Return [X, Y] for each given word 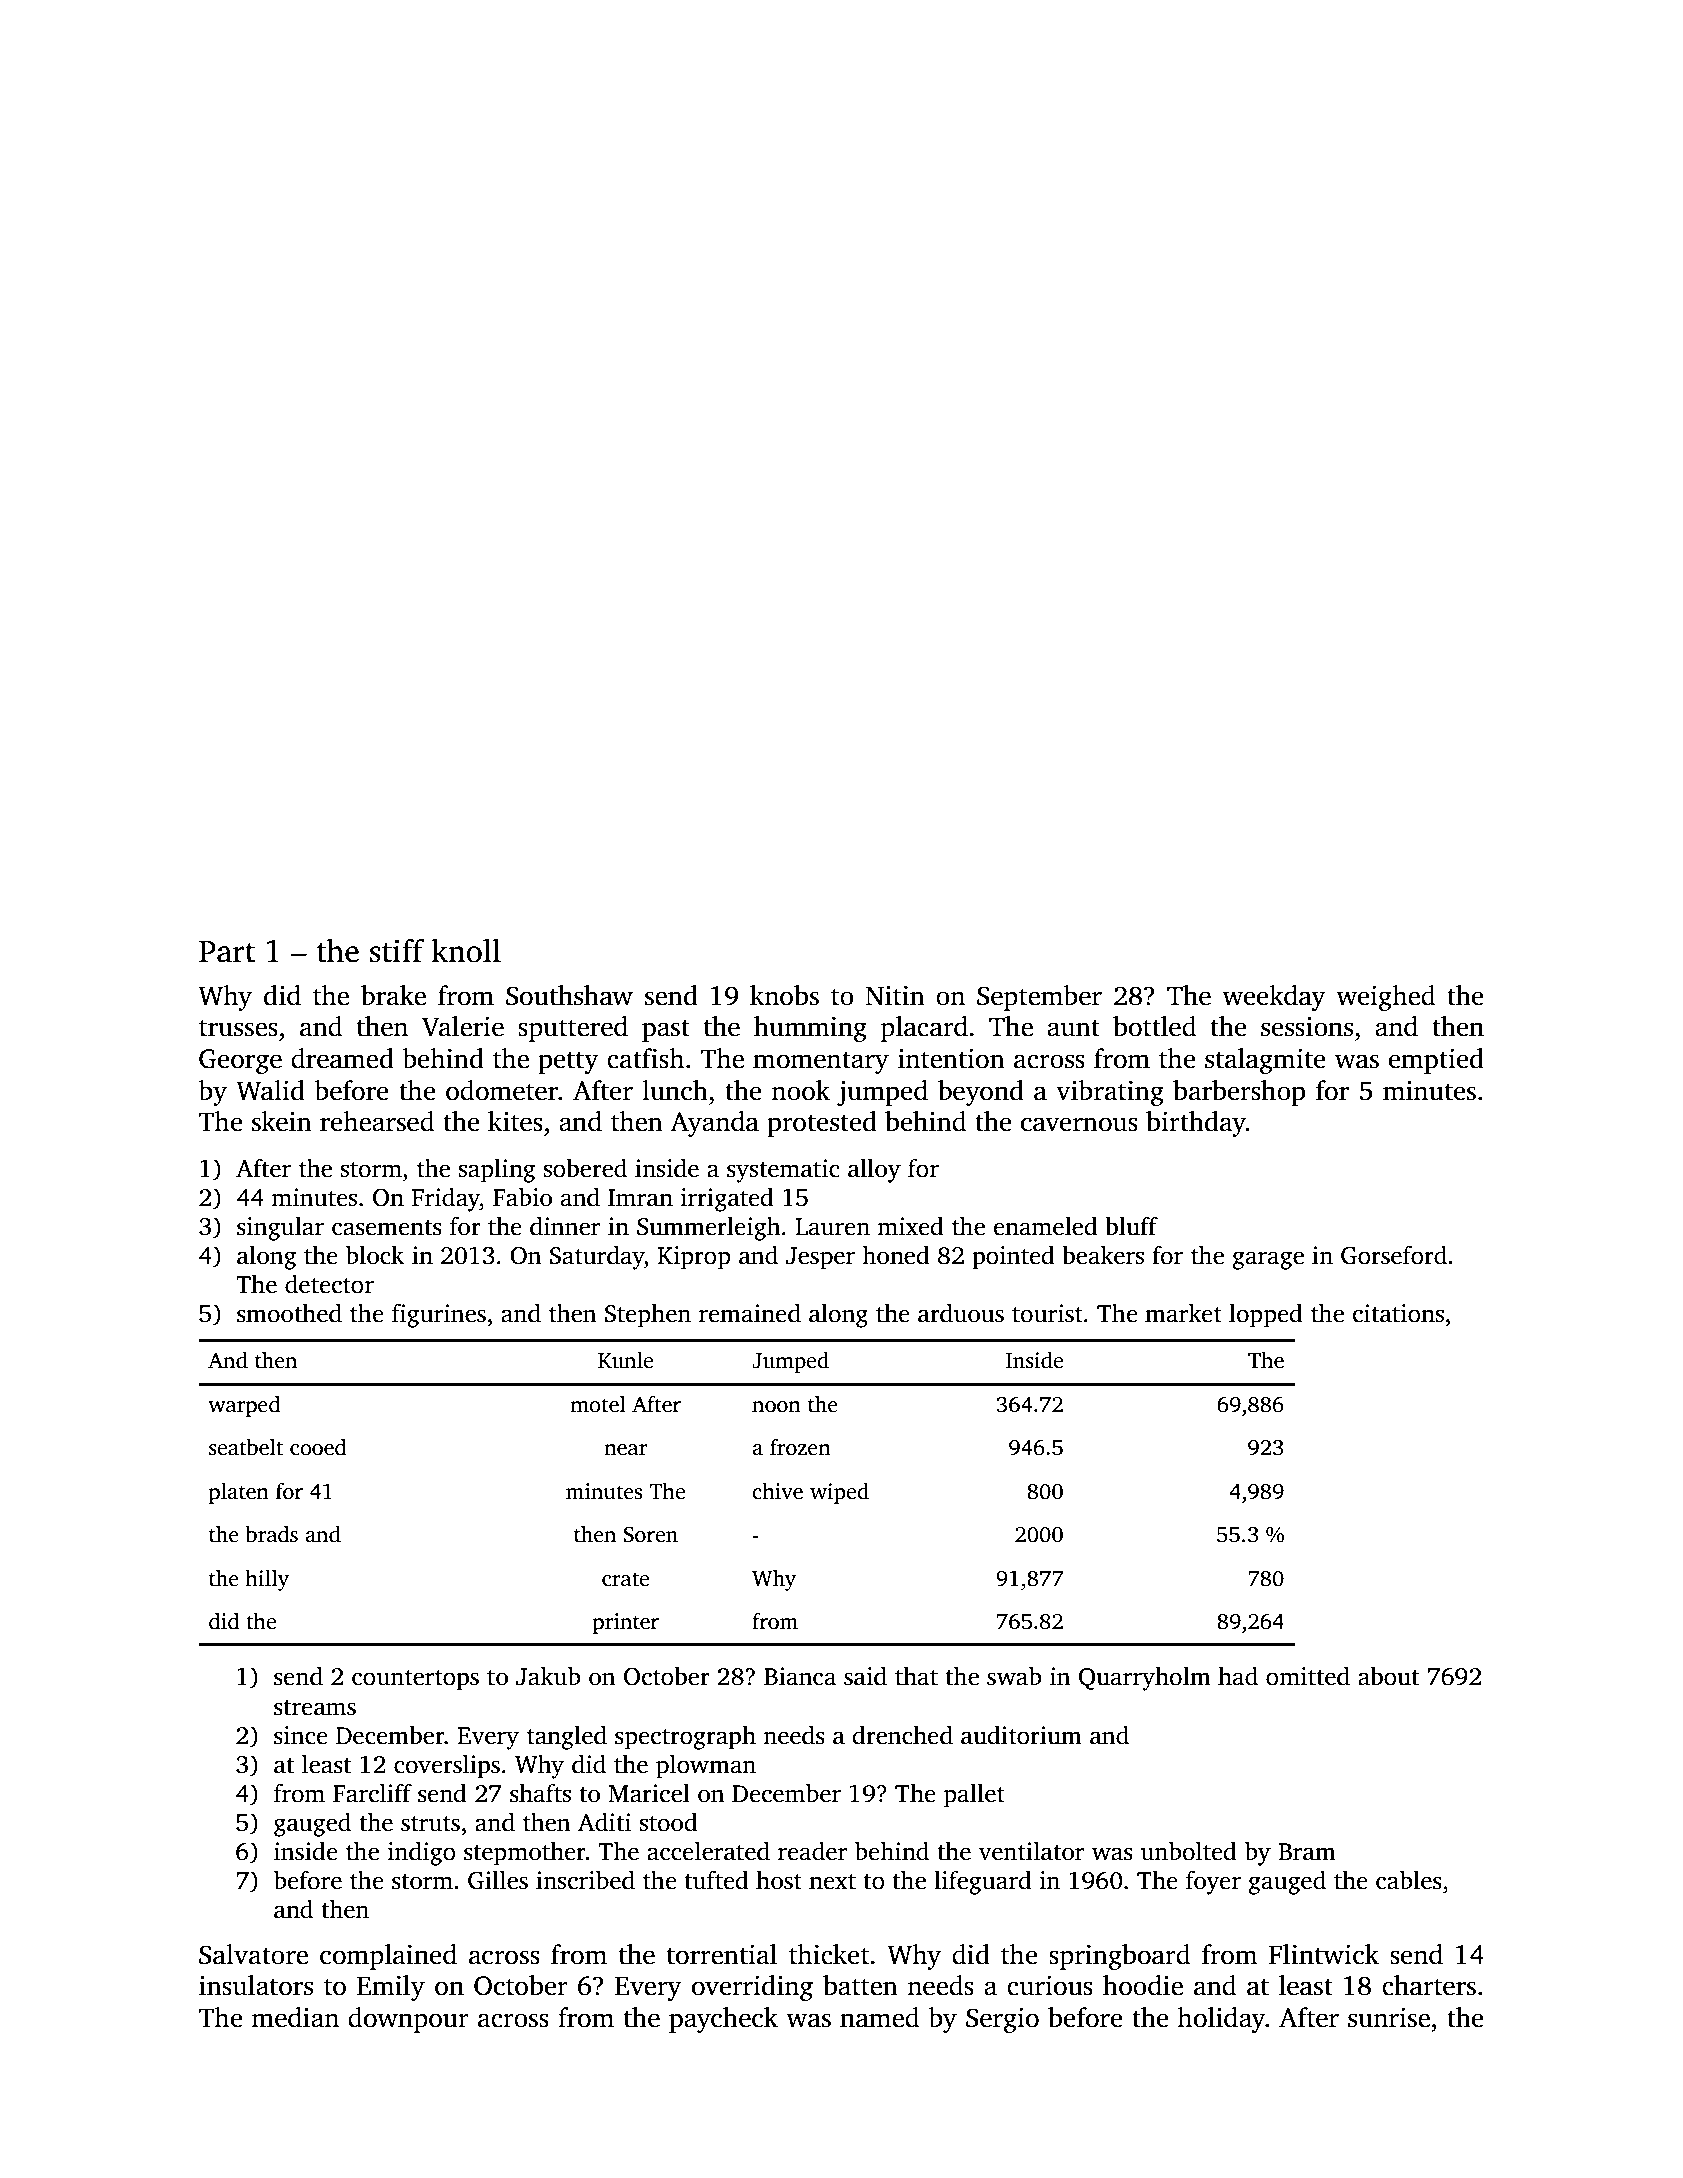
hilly [267, 1580]
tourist [1047, 1313]
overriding [752, 1988]
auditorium [1021, 1735]
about [1388, 1676]
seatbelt [246, 1447]
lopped [1266, 1315]
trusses [238, 1028]
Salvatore [253, 1954]
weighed [1385, 998]
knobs [784, 995]
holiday [1221, 2020]
